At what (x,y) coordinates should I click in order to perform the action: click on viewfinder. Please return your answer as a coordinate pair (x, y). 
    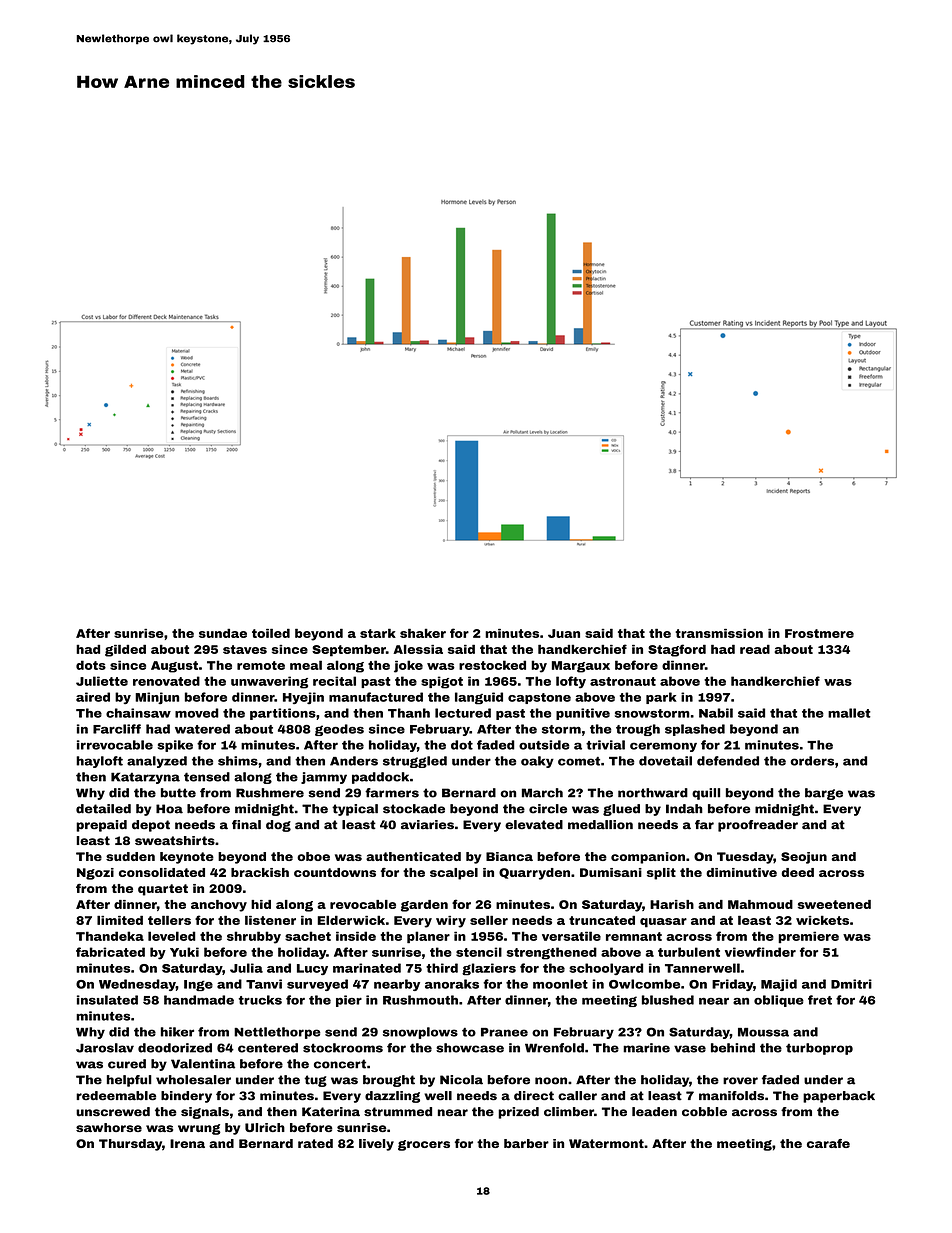
    Looking at the image, I should click on (760, 952).
